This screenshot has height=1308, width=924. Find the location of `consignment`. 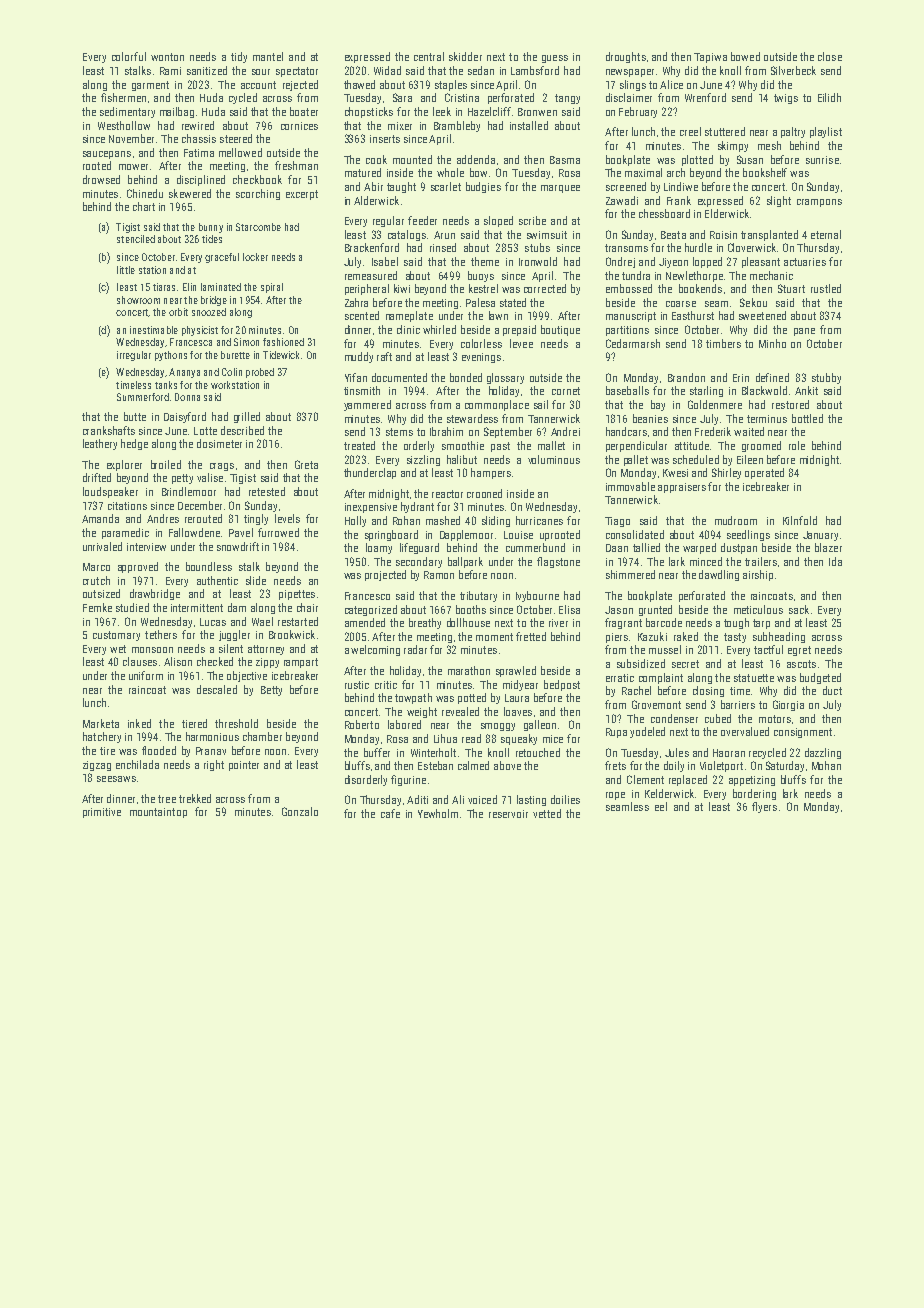

consignment is located at coordinates (803, 733).
